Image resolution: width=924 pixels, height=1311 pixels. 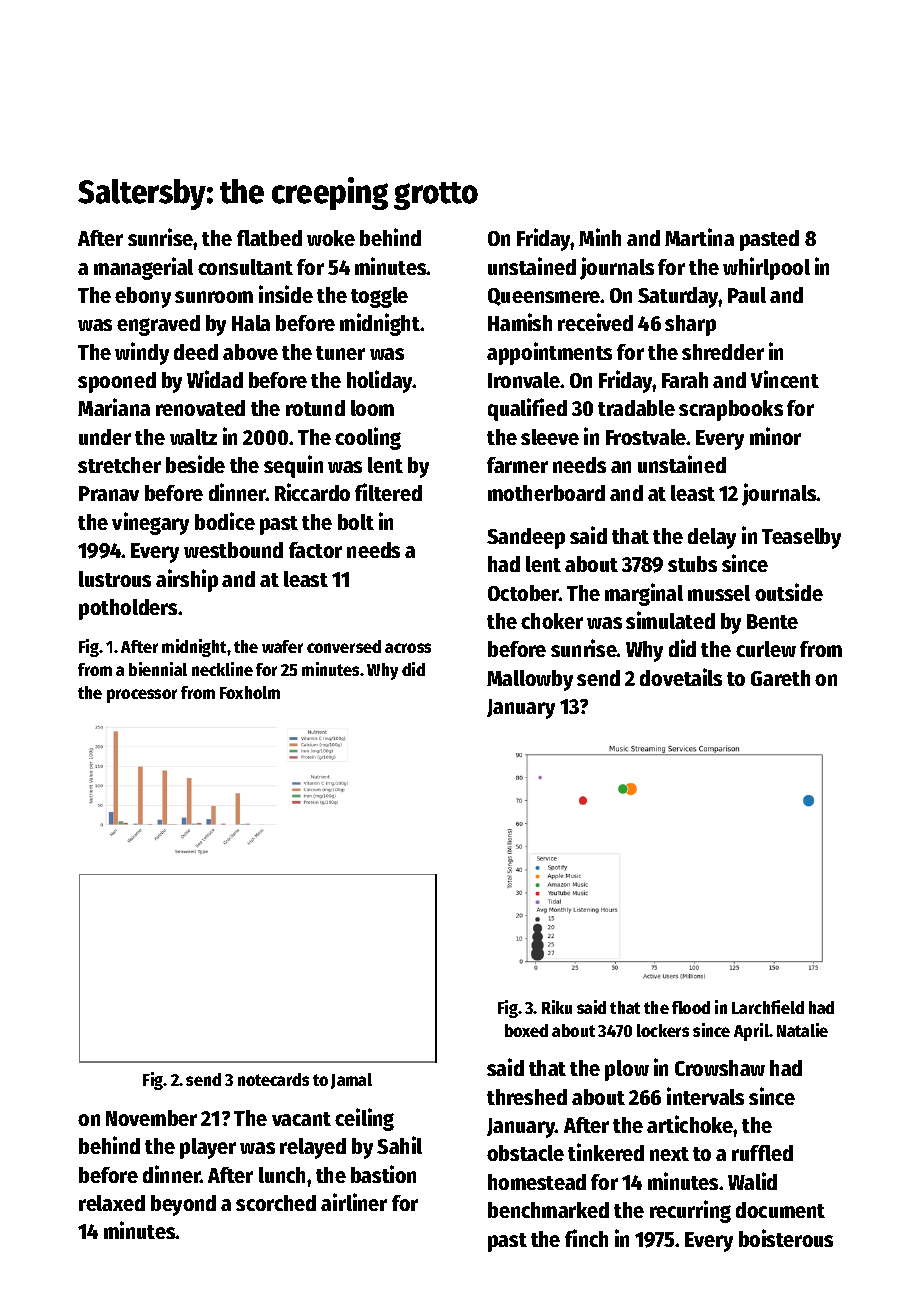 I want to click on conversed, so click(x=344, y=646).
